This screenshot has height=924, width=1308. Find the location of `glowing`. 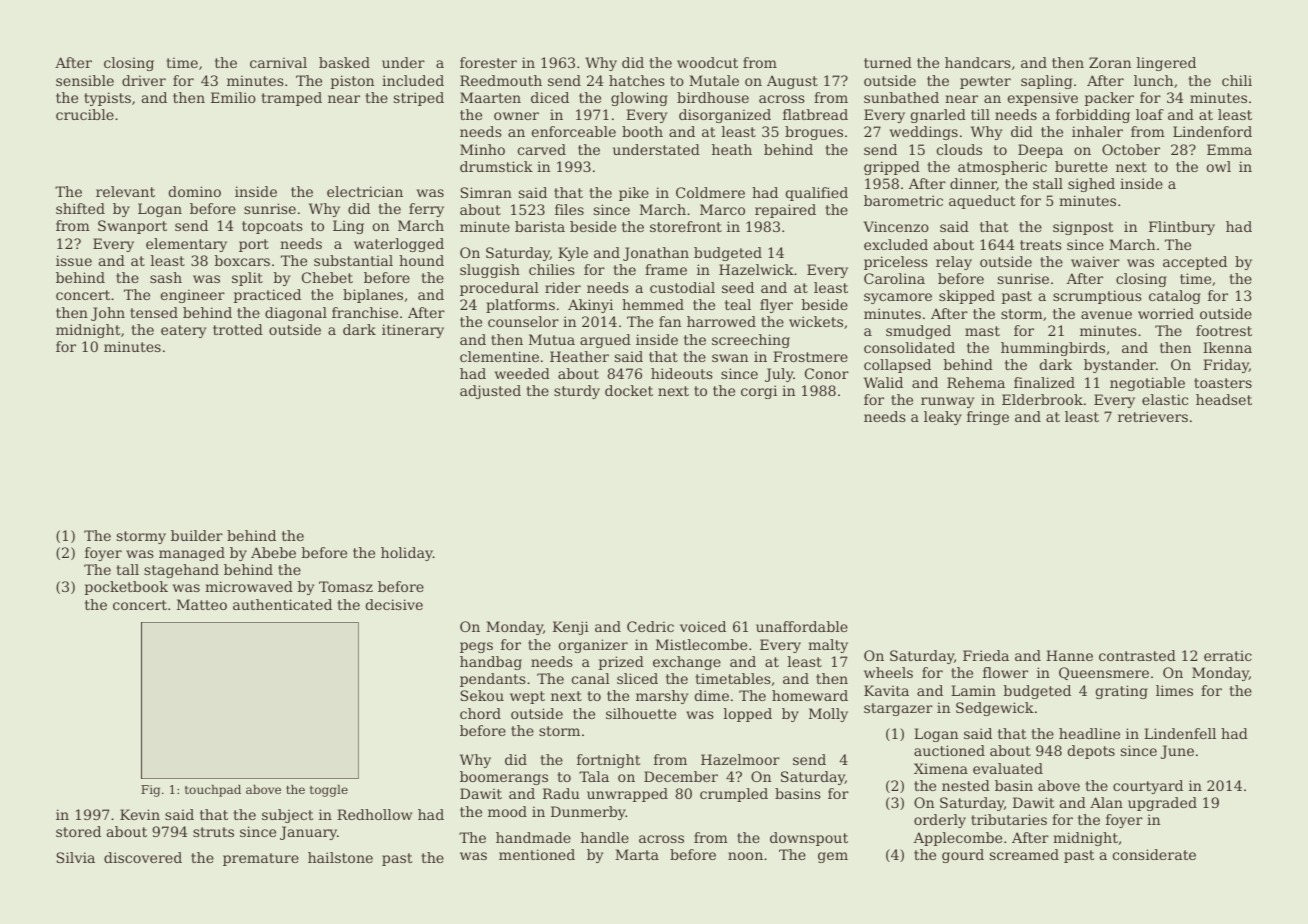

glowing is located at coordinates (639, 99).
